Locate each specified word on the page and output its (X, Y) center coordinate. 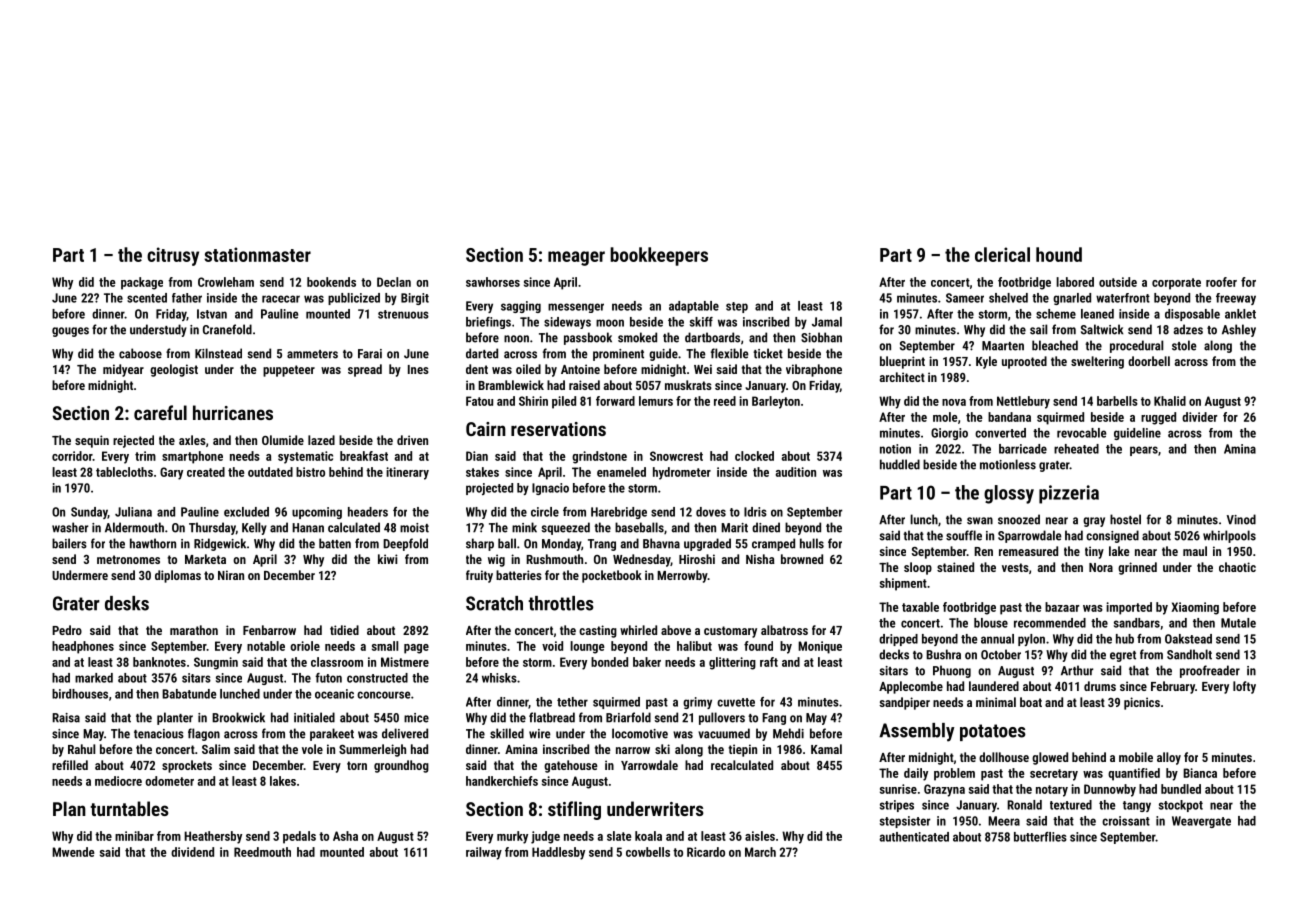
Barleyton (776, 402)
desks (127, 603)
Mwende (73, 852)
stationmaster (257, 254)
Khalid (1170, 401)
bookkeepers (659, 256)
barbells (1117, 401)
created (206, 472)
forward (615, 401)
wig (496, 560)
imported (1129, 608)
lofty (1244, 687)
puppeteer (289, 371)
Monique (820, 647)
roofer (1221, 282)
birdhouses (80, 694)
